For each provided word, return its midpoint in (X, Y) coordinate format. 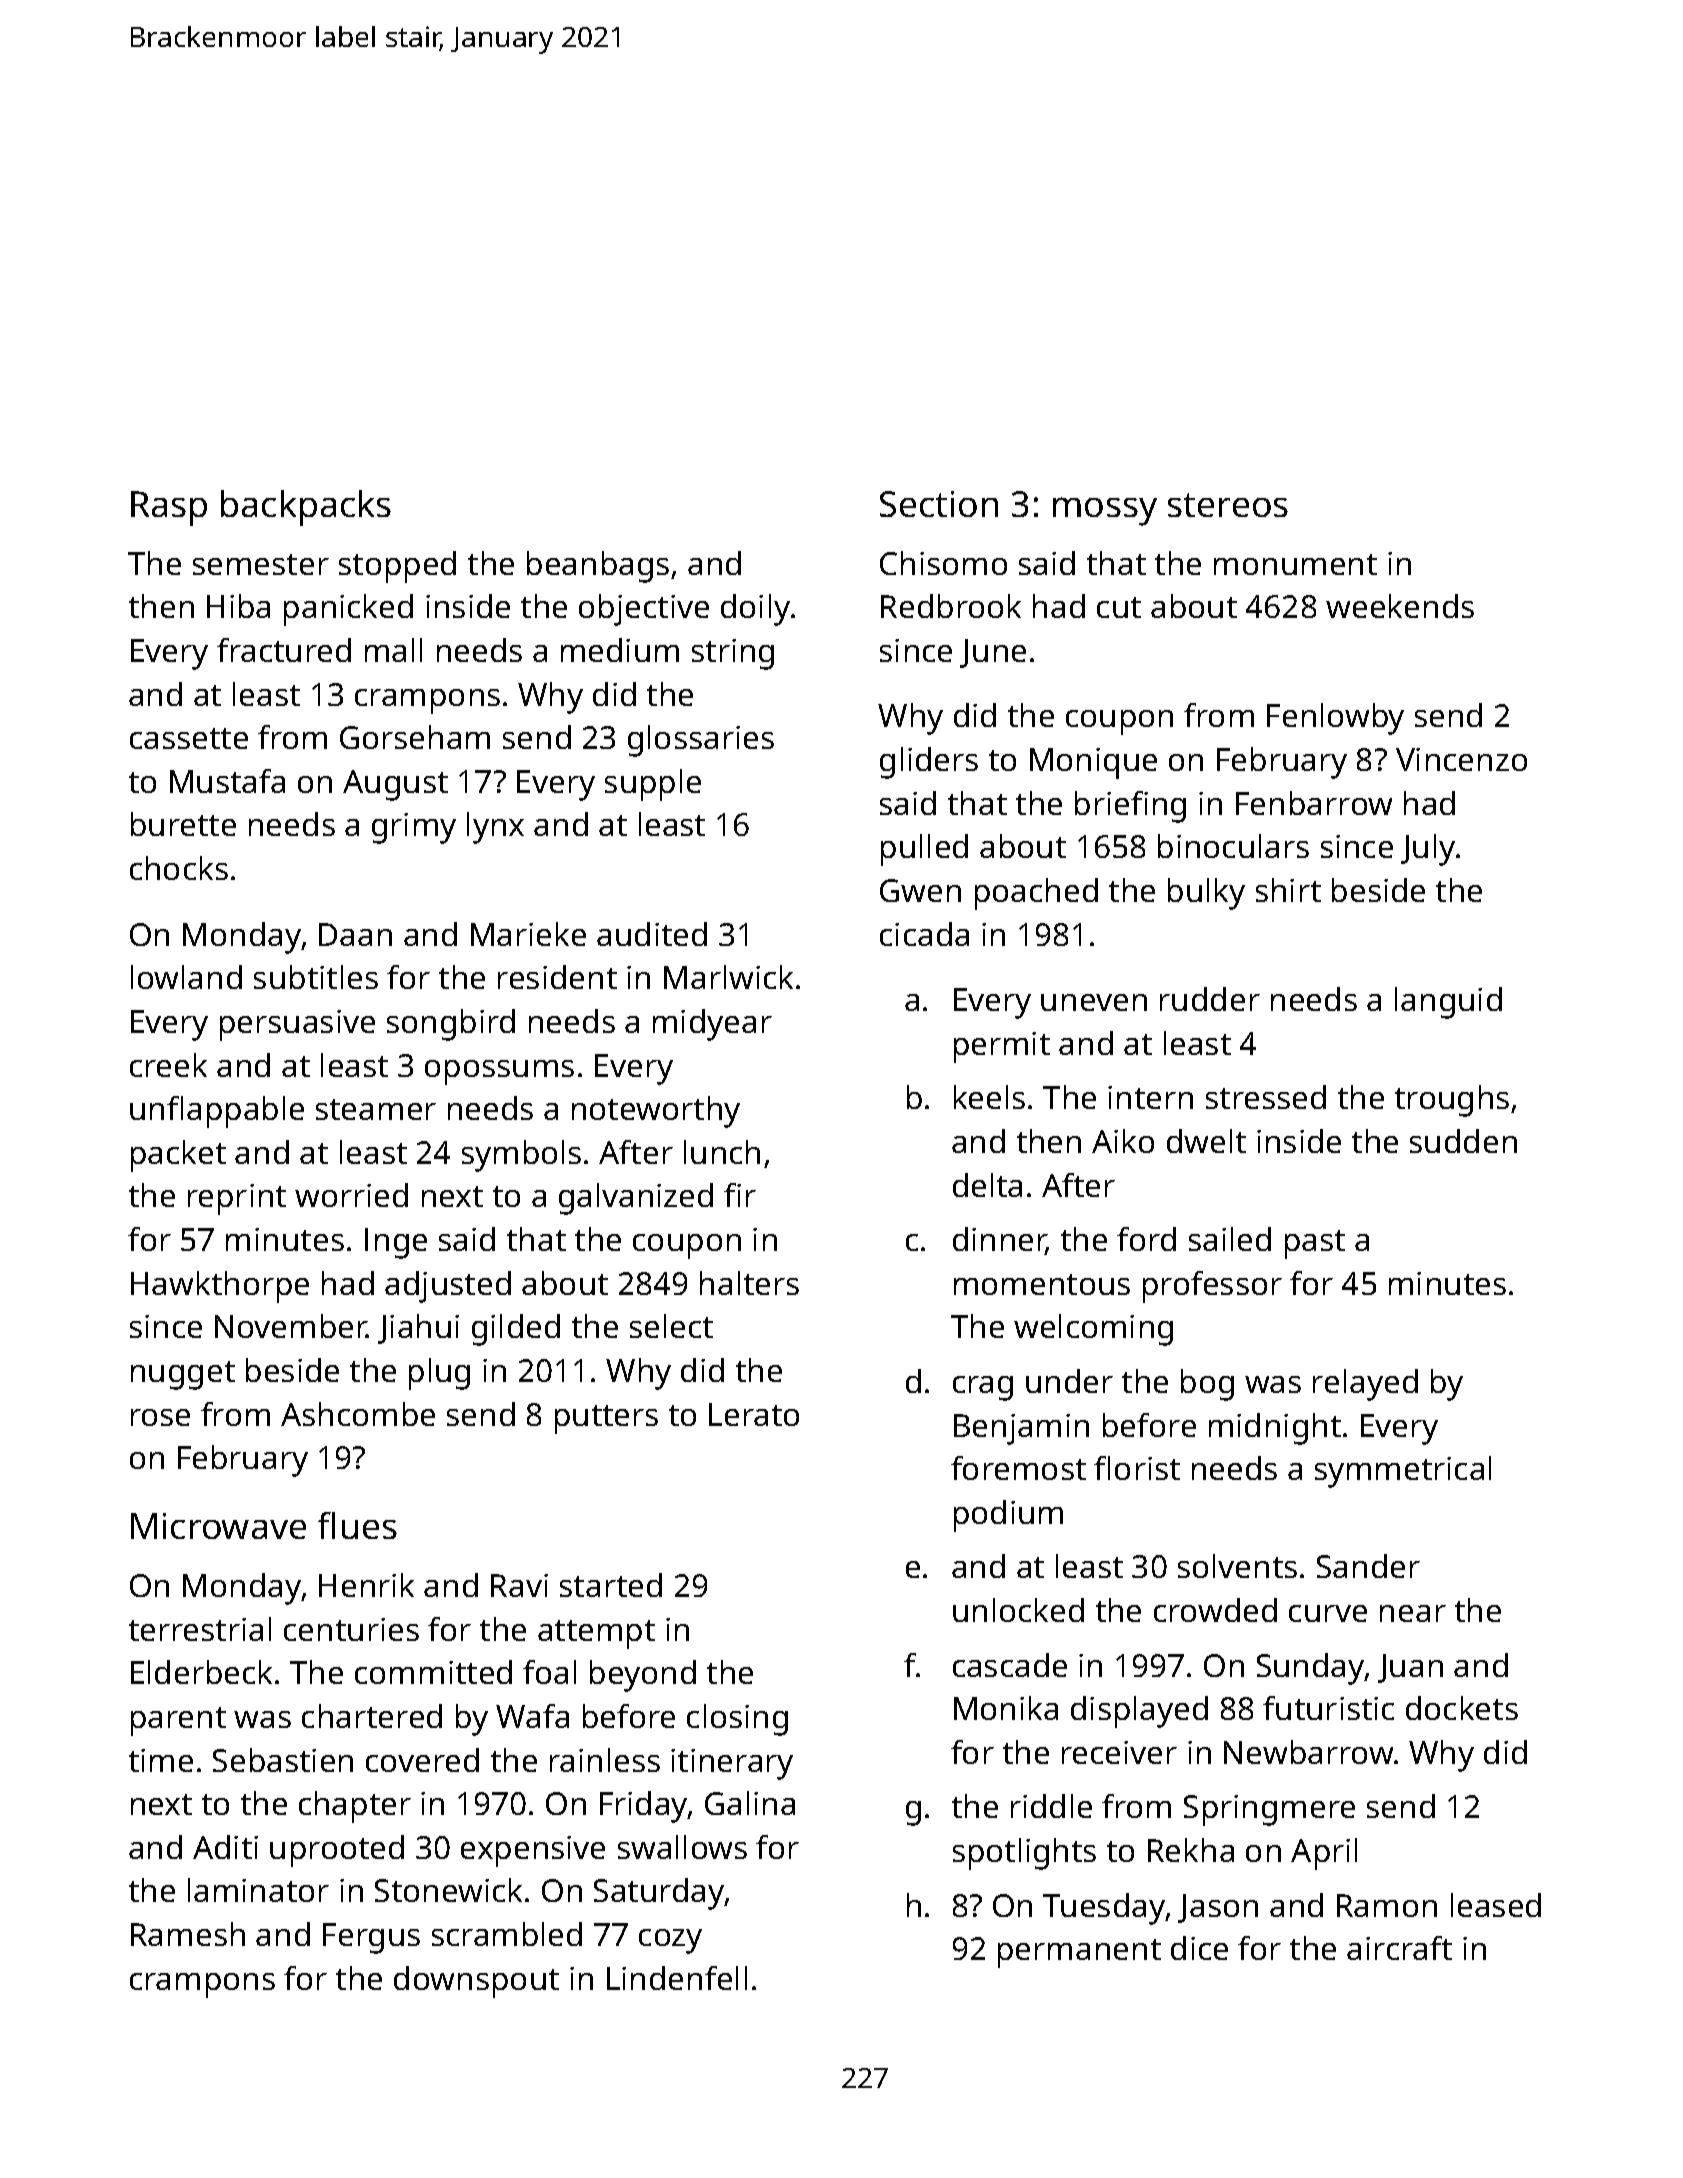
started (611, 1585)
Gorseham (415, 737)
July (1428, 850)
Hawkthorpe (220, 1287)
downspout (476, 1982)
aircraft (1399, 1948)
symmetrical (1403, 1472)
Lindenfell (677, 1978)
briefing (1130, 807)
